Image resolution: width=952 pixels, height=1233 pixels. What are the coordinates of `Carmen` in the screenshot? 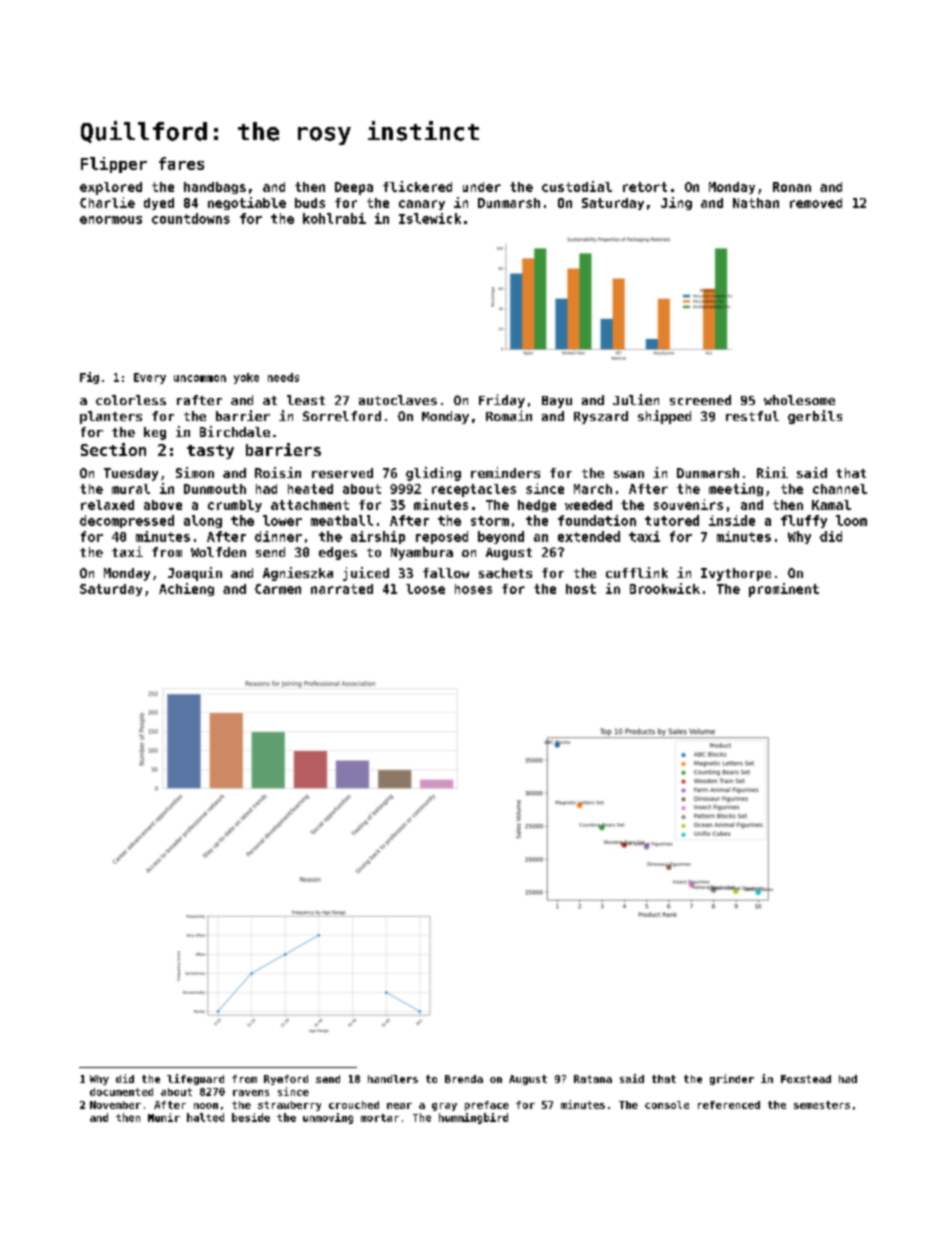 It's located at (278, 589).
